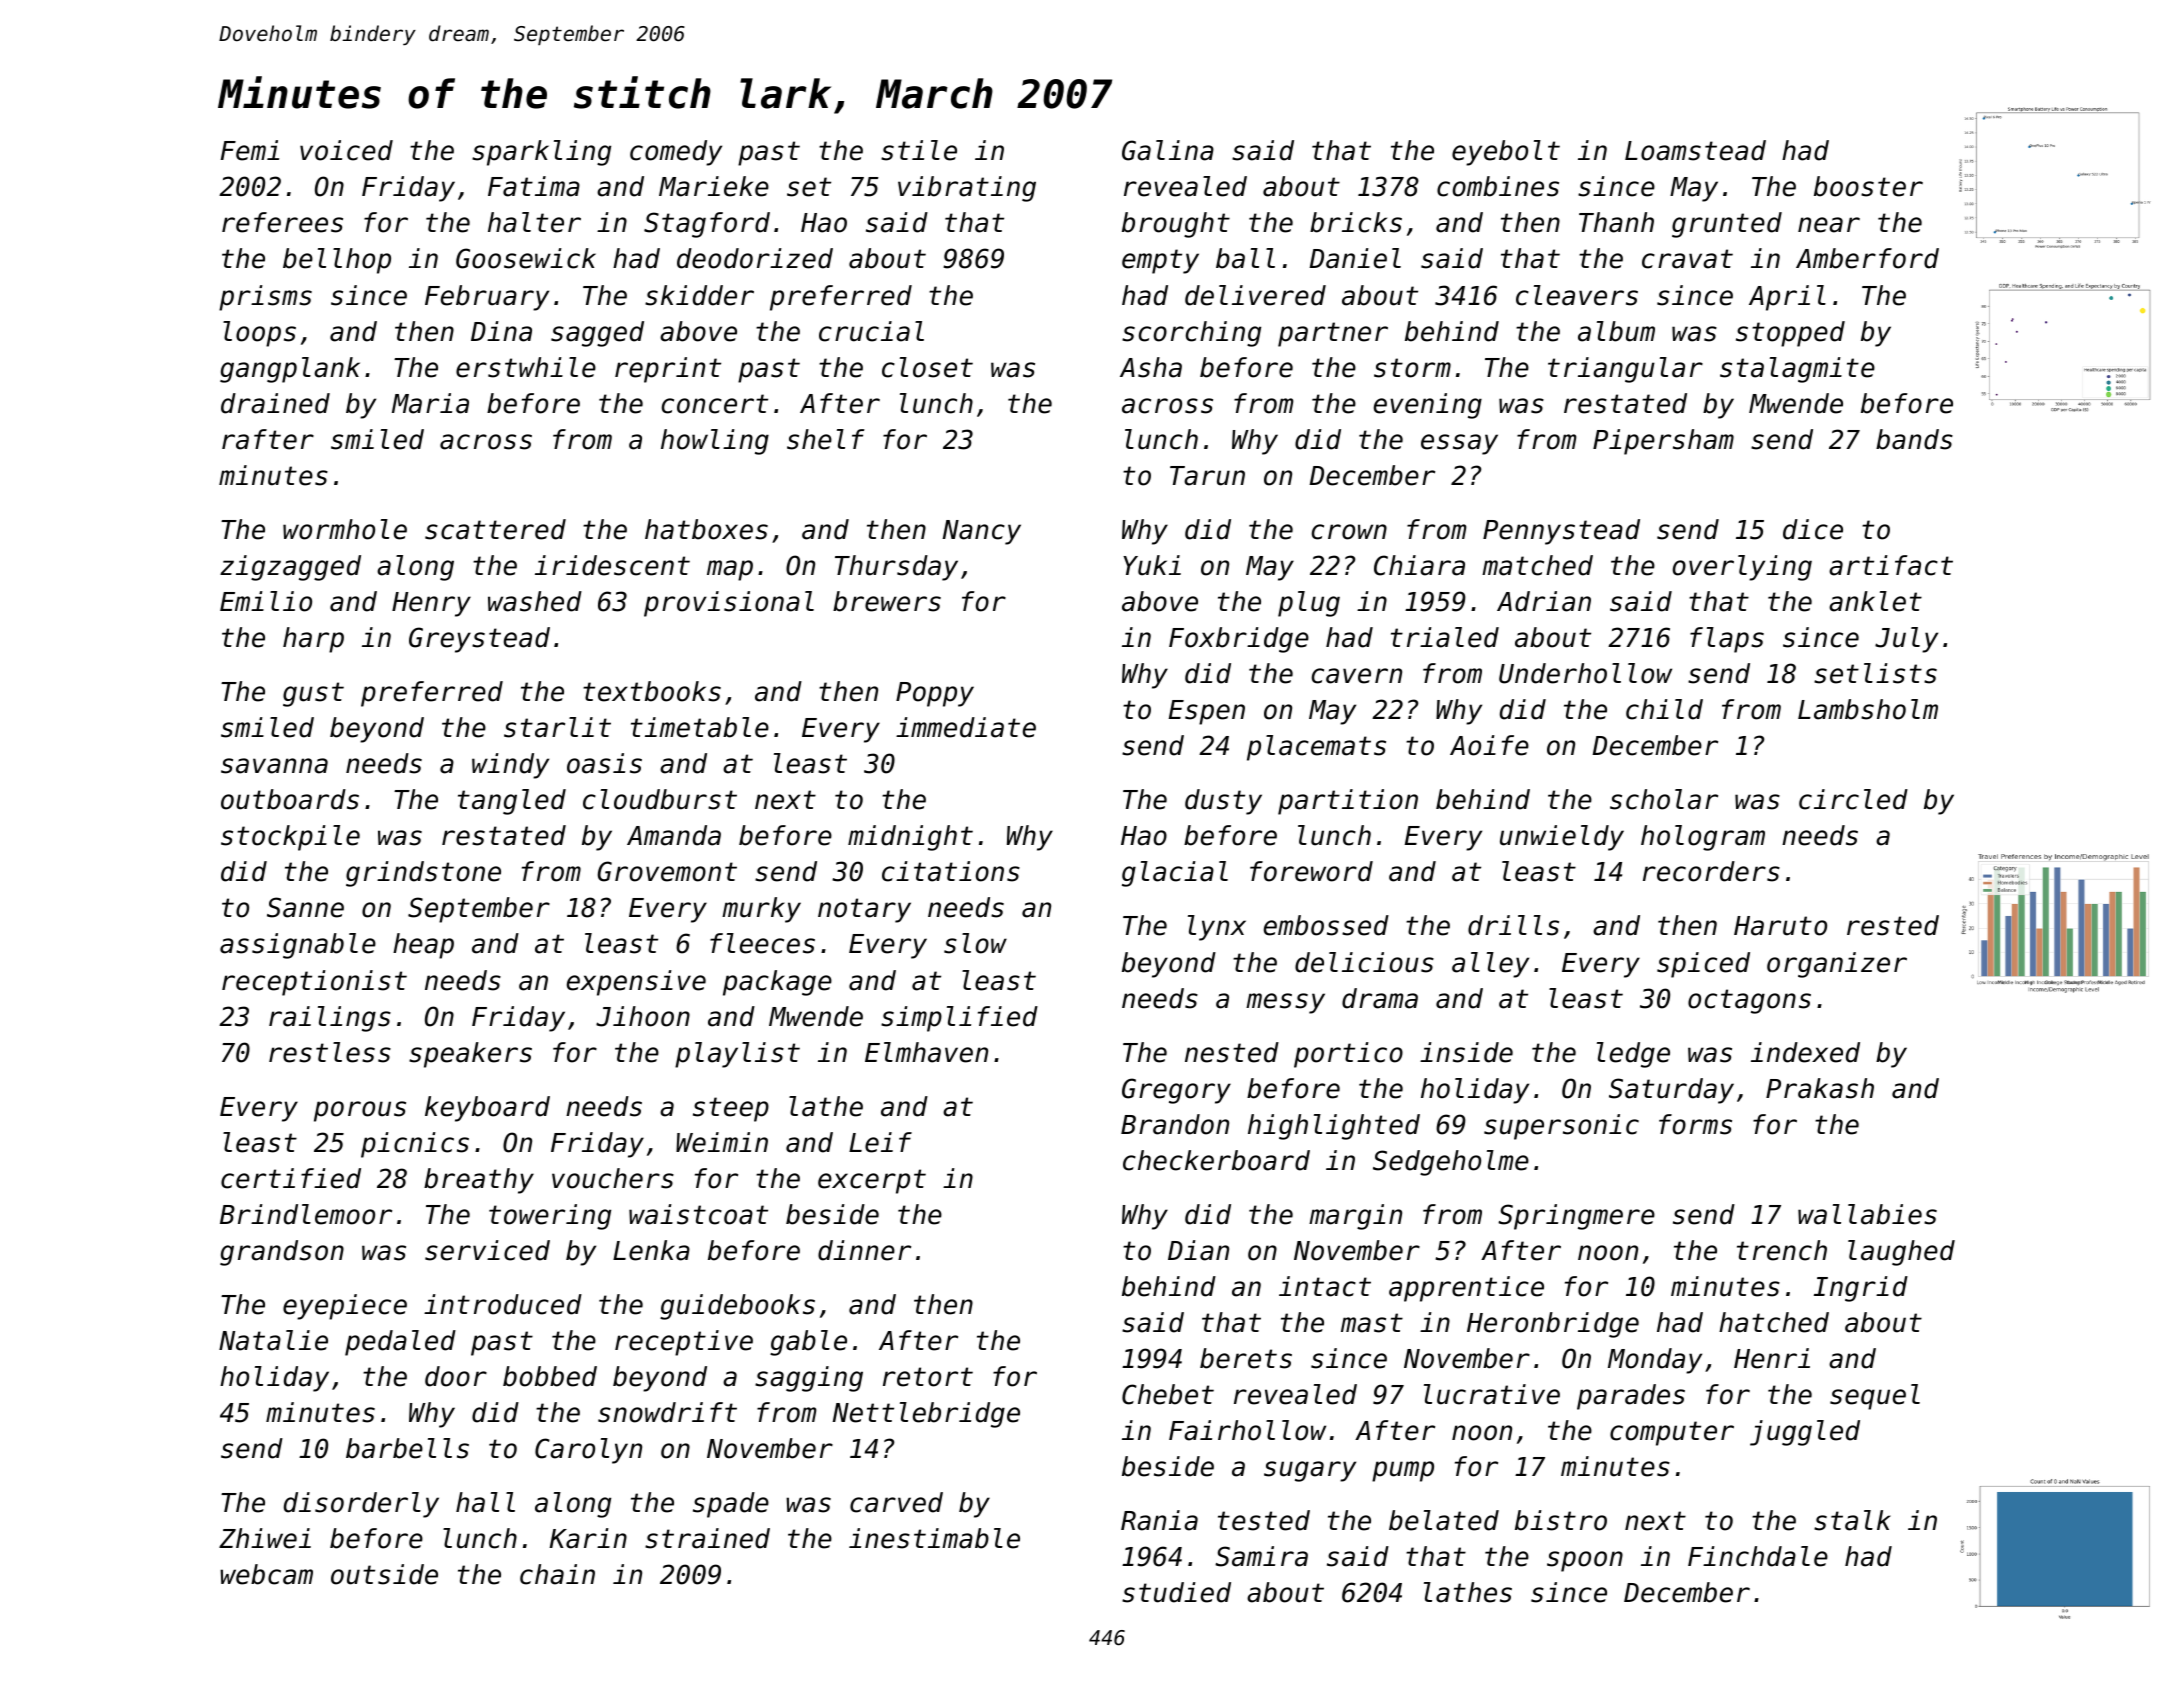 Image resolution: width=2178 pixels, height=1683 pixels. I want to click on oasis, so click(604, 763).
